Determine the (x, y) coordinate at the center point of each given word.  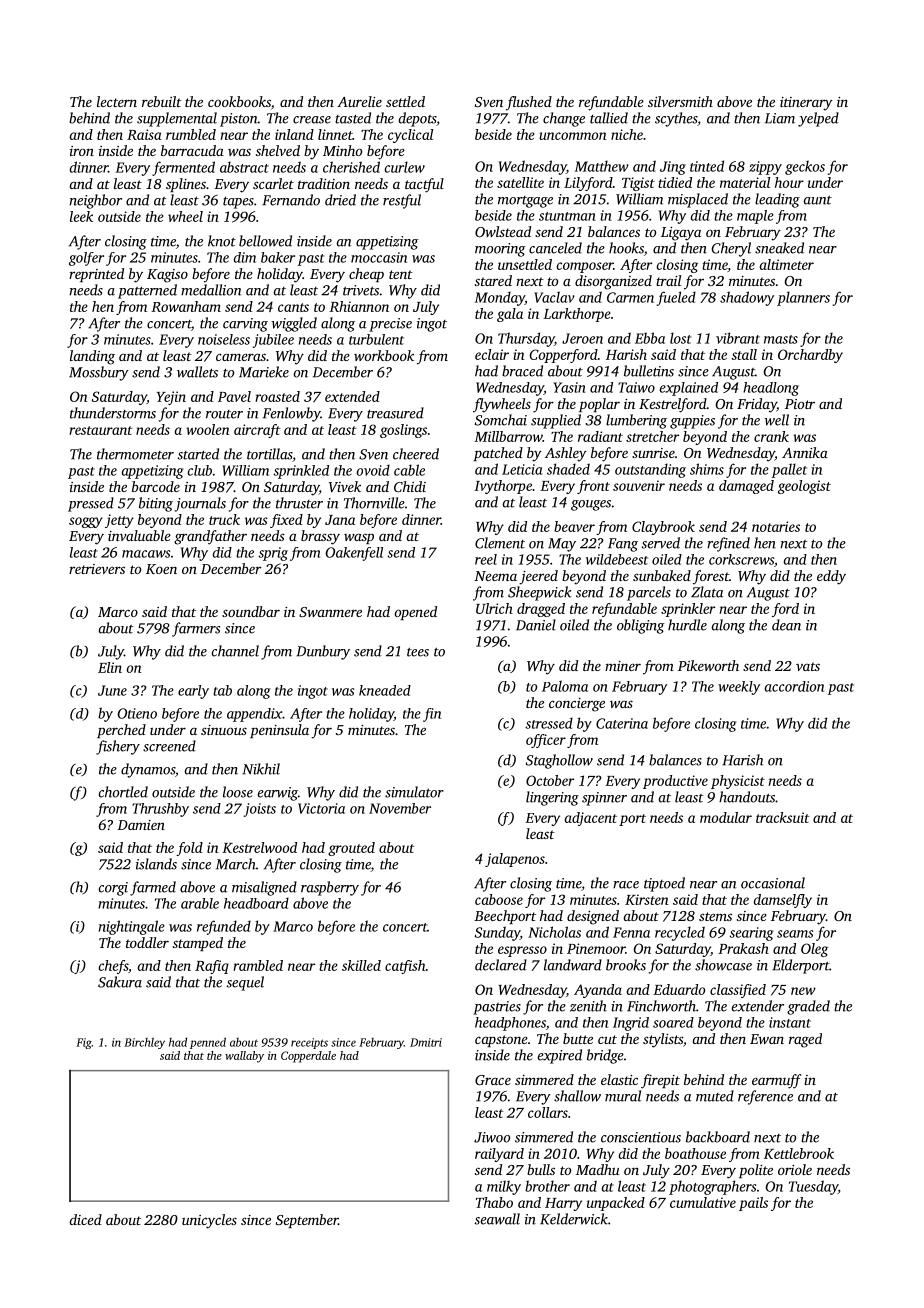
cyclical (410, 136)
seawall (497, 1219)
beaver (574, 526)
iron (82, 151)
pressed (91, 504)
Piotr (800, 404)
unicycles (209, 1221)
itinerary (806, 104)
